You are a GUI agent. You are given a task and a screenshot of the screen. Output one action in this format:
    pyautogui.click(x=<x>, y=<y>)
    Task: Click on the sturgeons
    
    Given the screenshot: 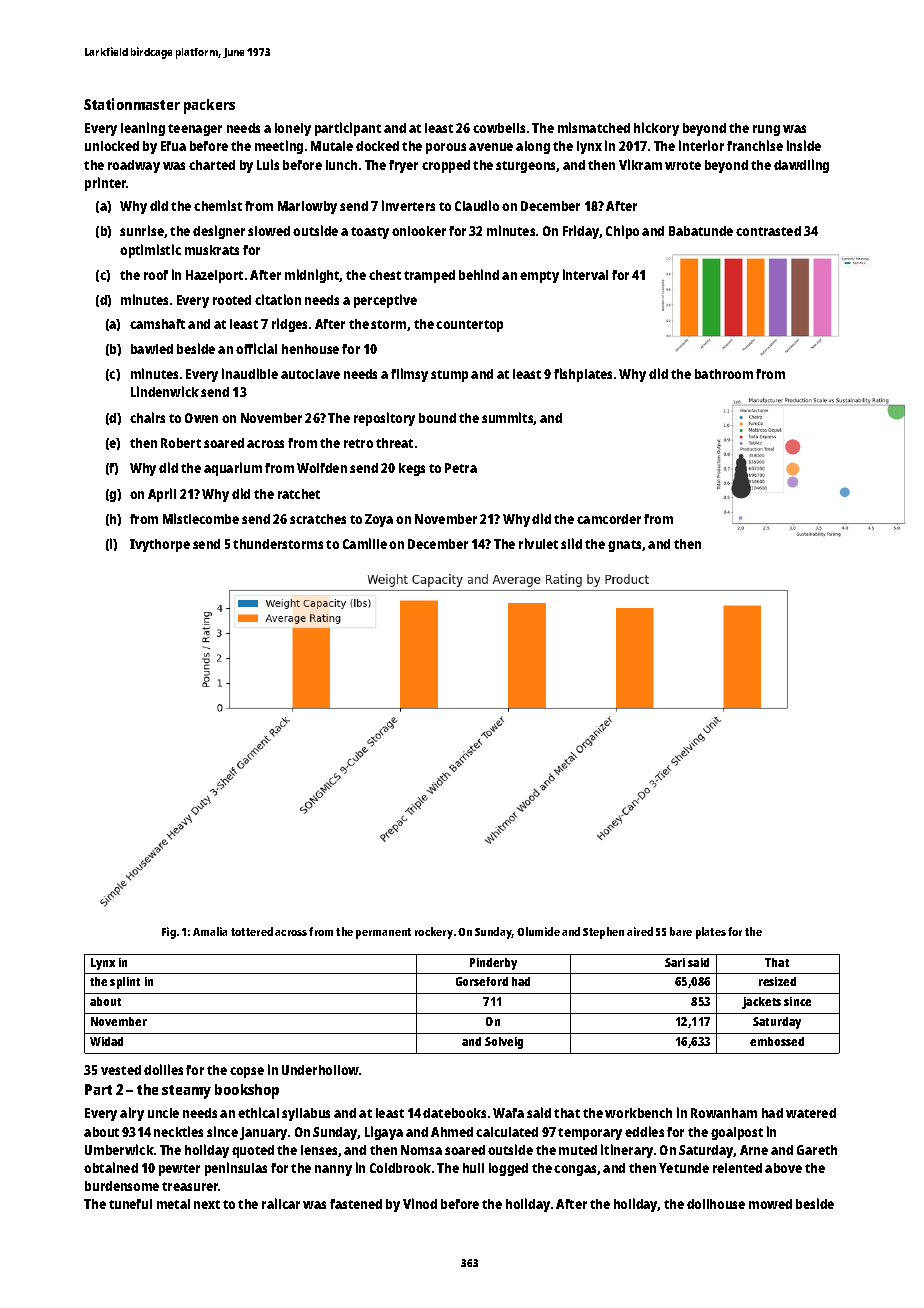 What is the action you would take?
    pyautogui.click(x=526, y=167)
